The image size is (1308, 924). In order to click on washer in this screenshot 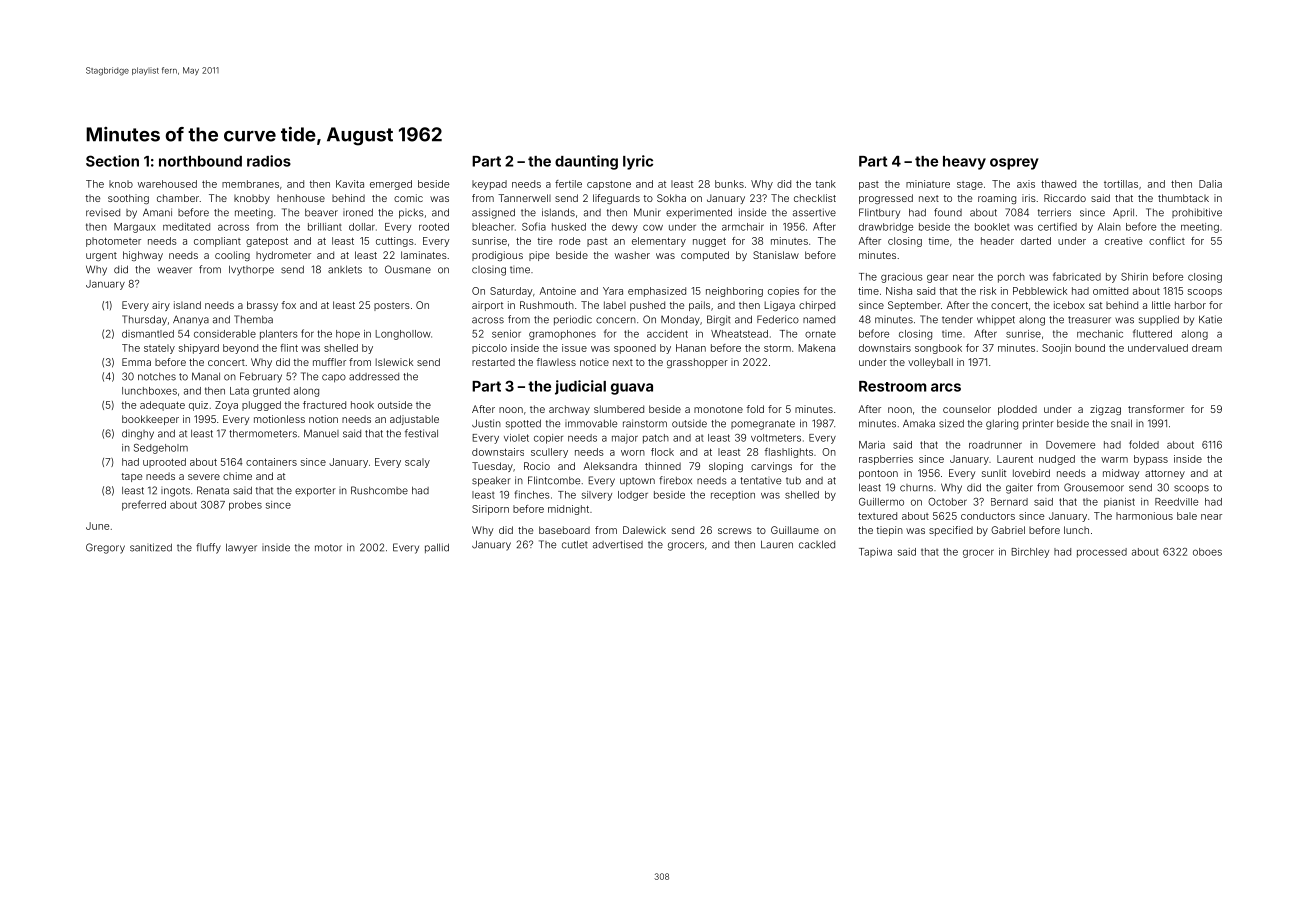, I will do `click(632, 255)`.
